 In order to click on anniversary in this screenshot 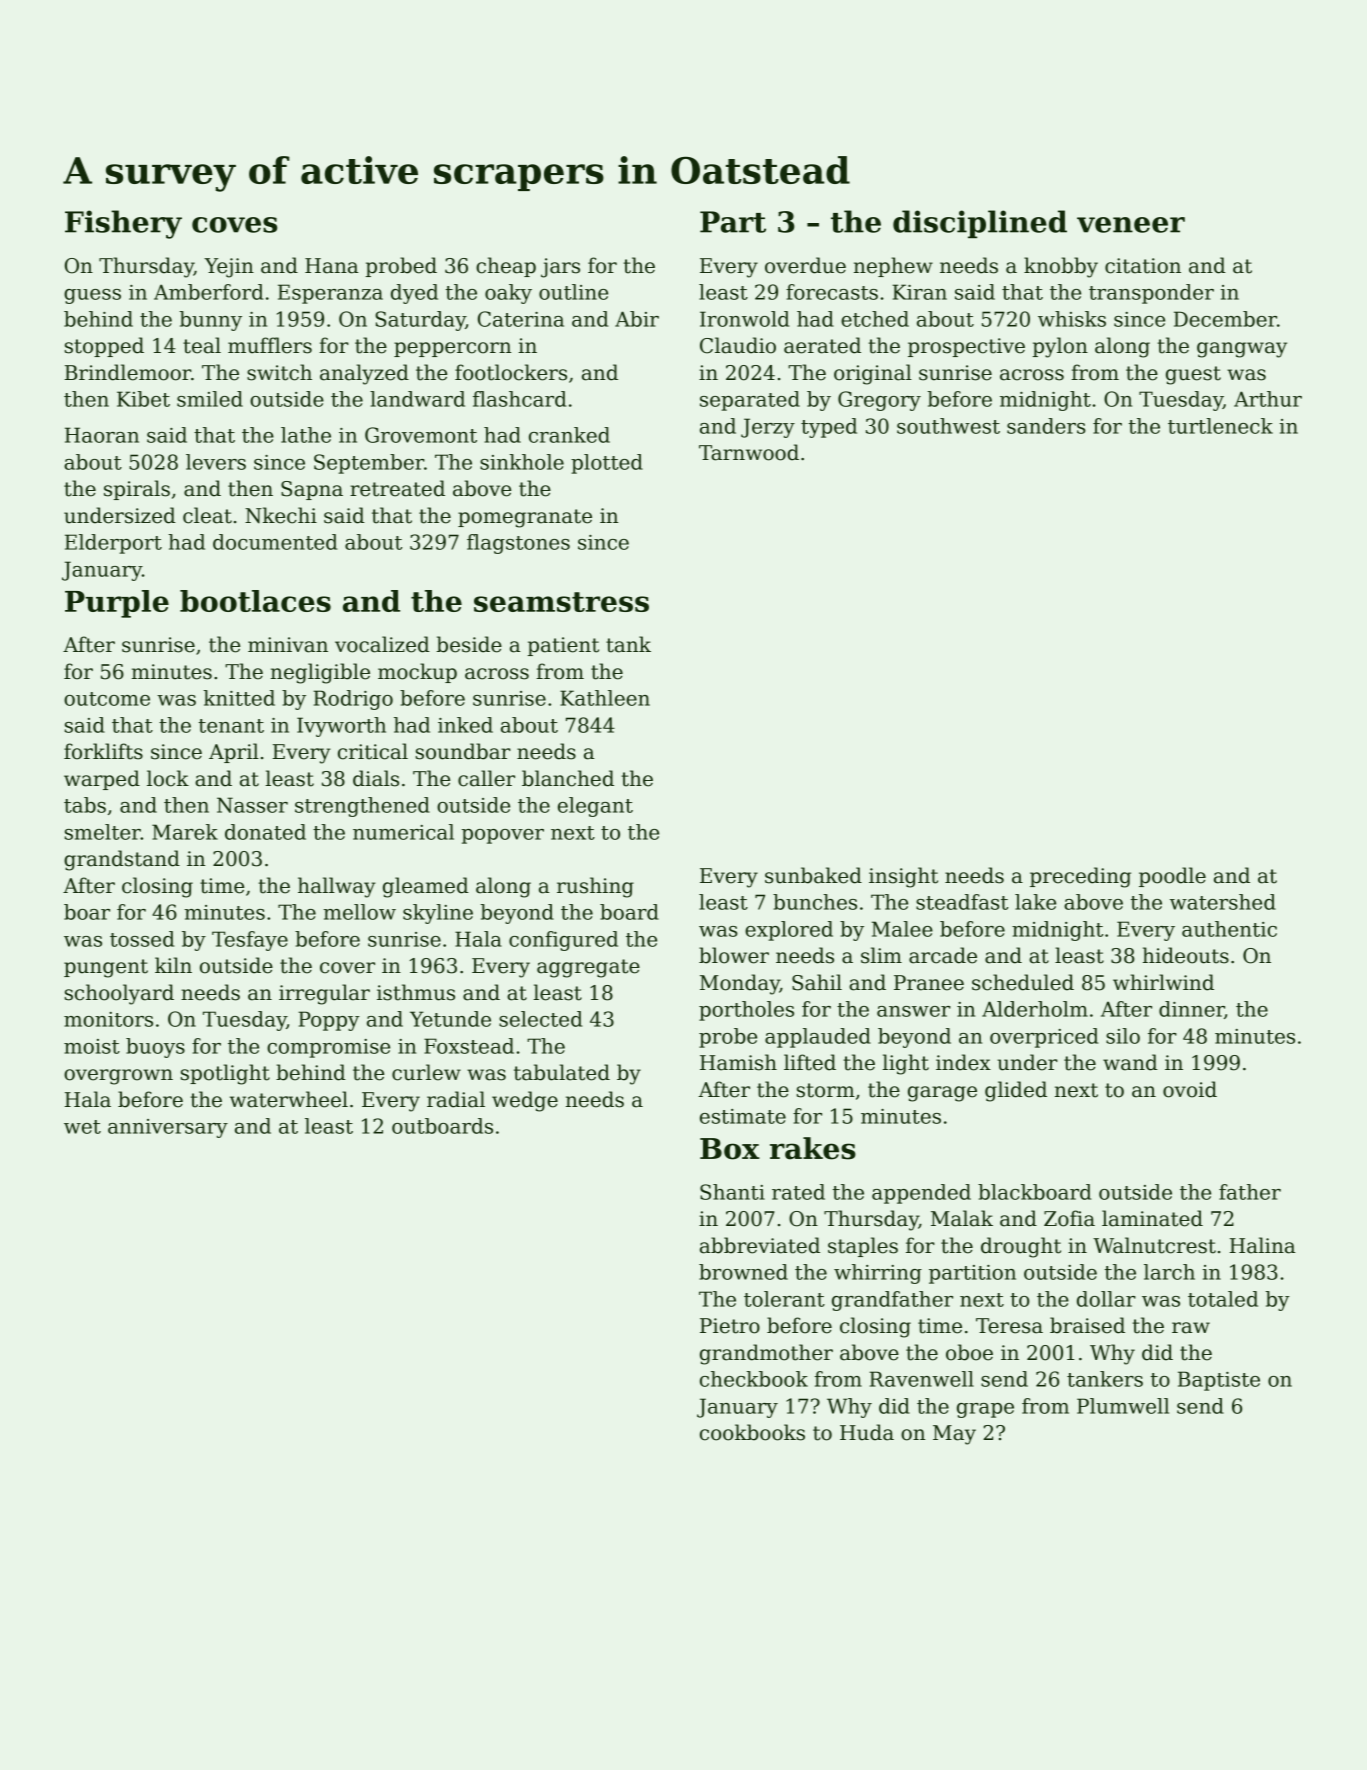, I will do `click(168, 1128)`.
